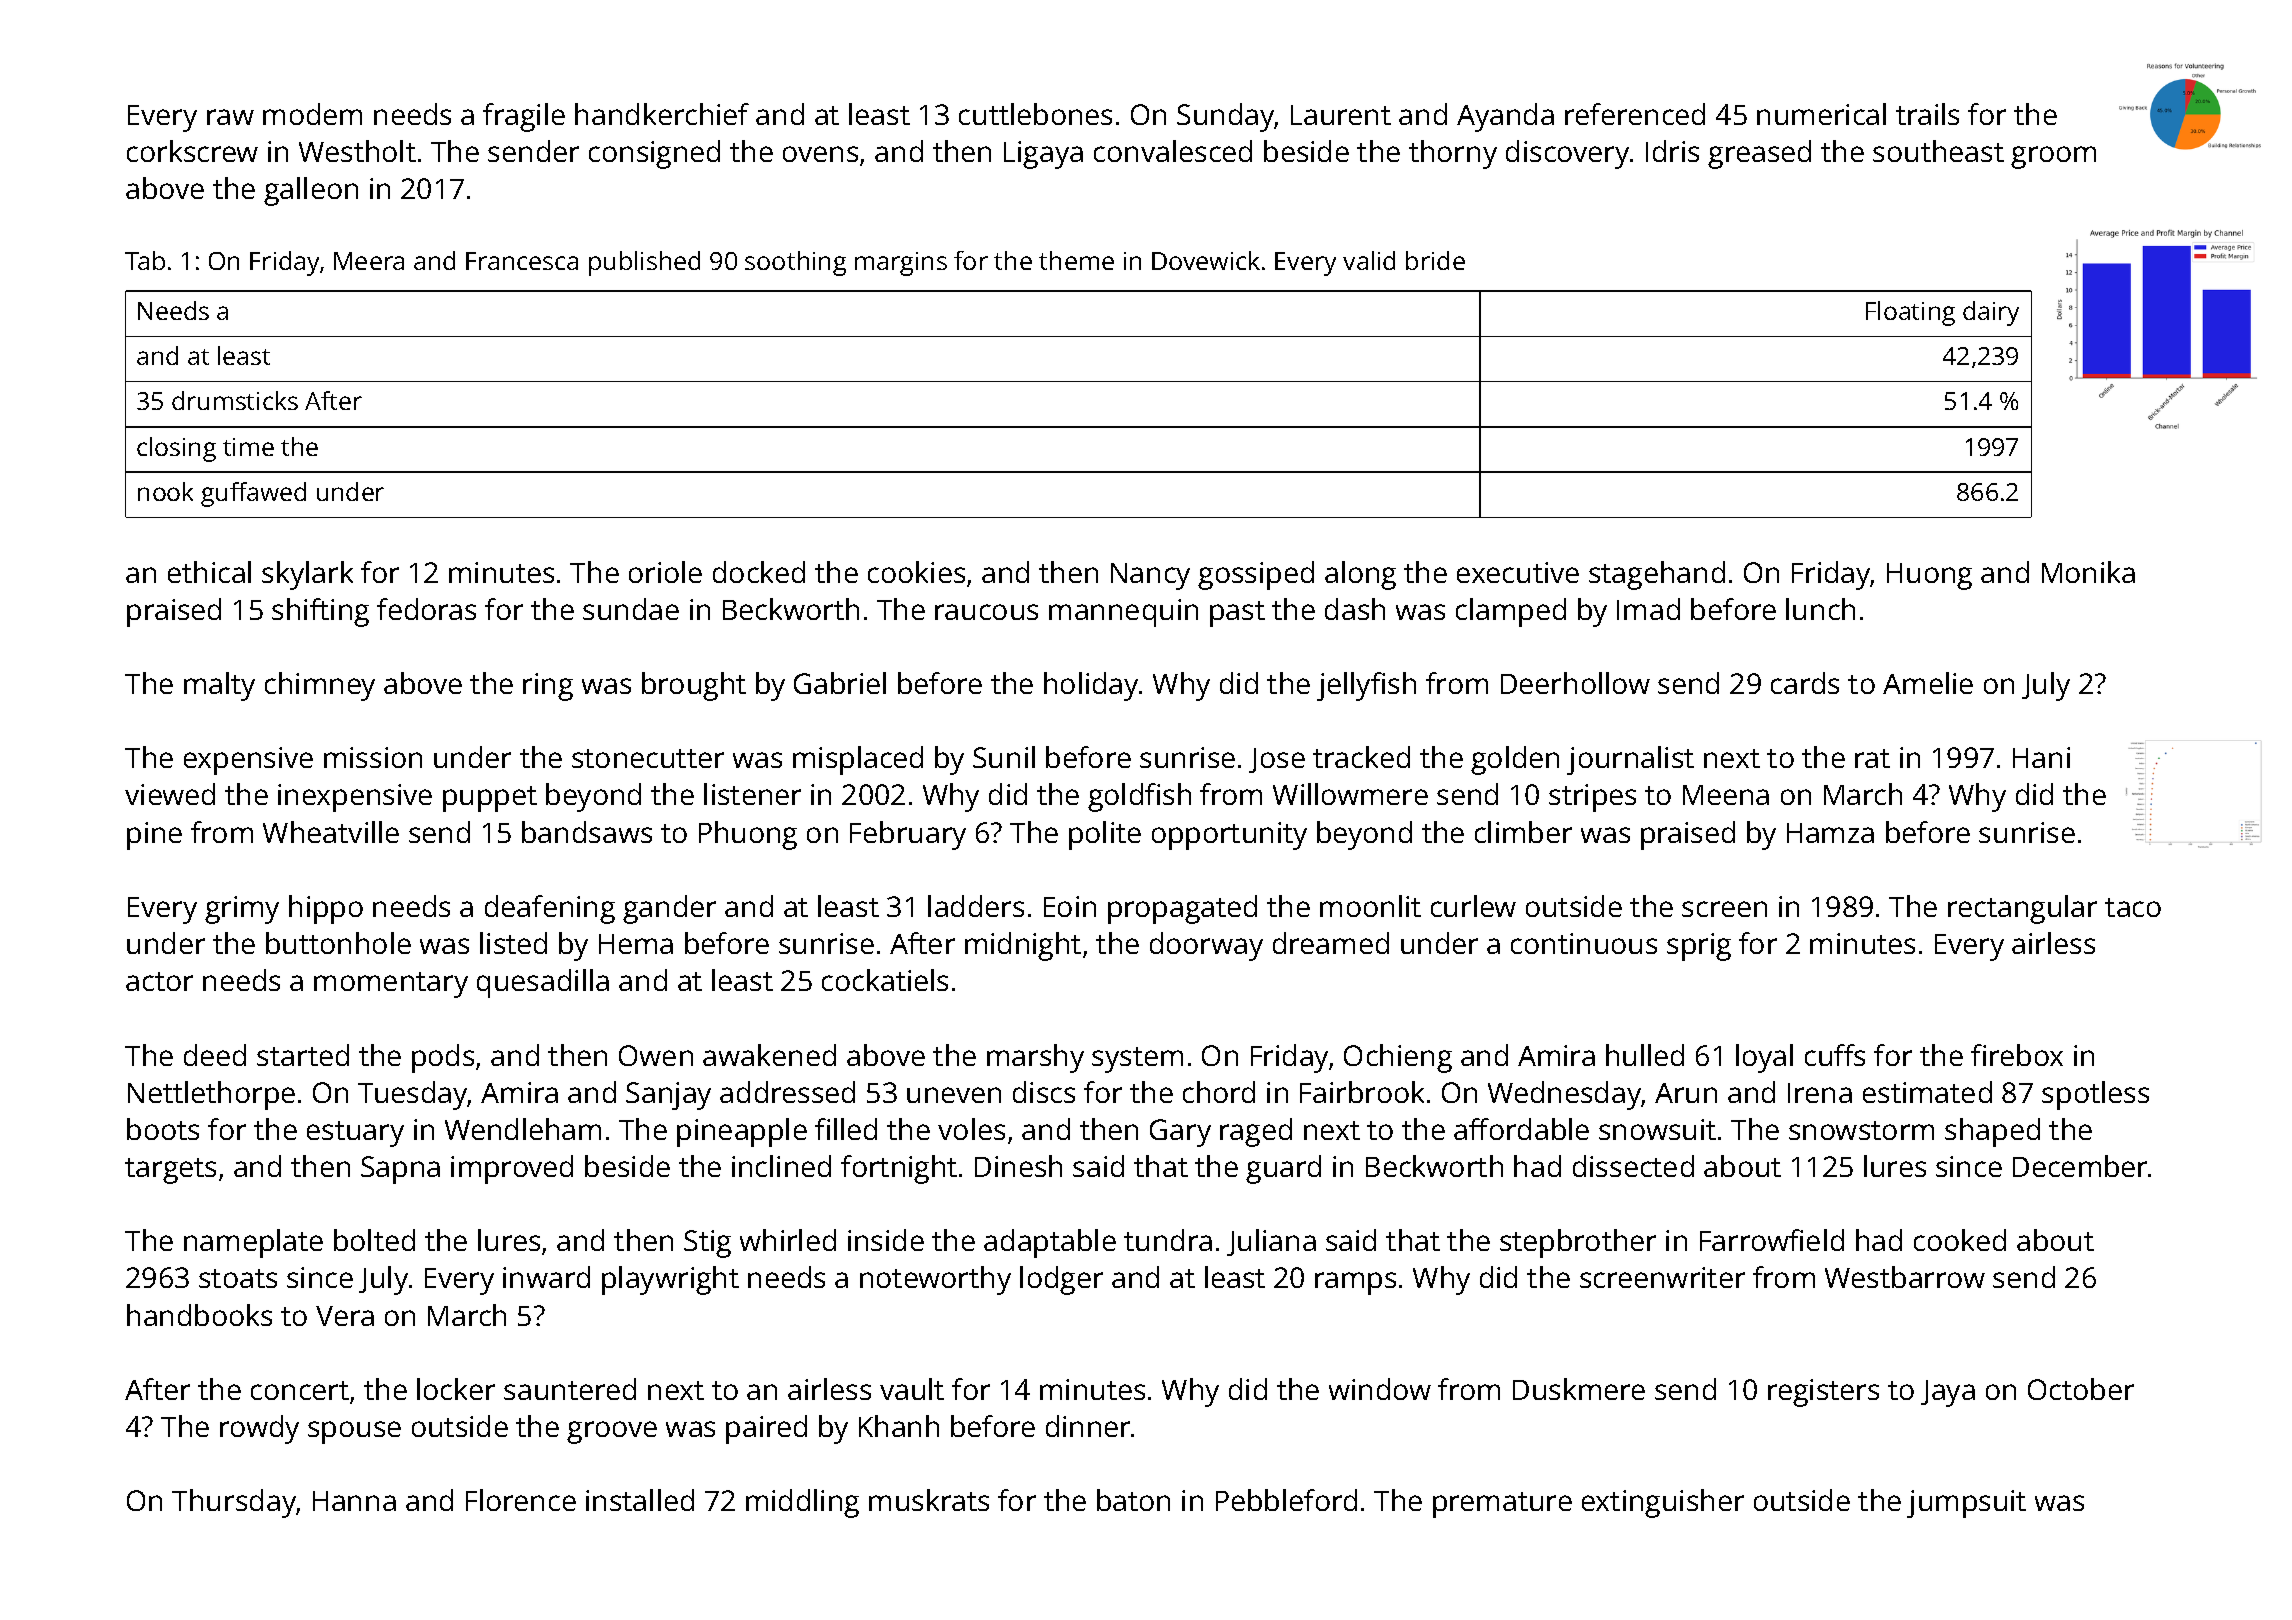 The height and width of the document is (1620, 2292). What do you see at coordinates (1966, 1504) in the document?
I see `jumpsuit` at bounding box center [1966, 1504].
